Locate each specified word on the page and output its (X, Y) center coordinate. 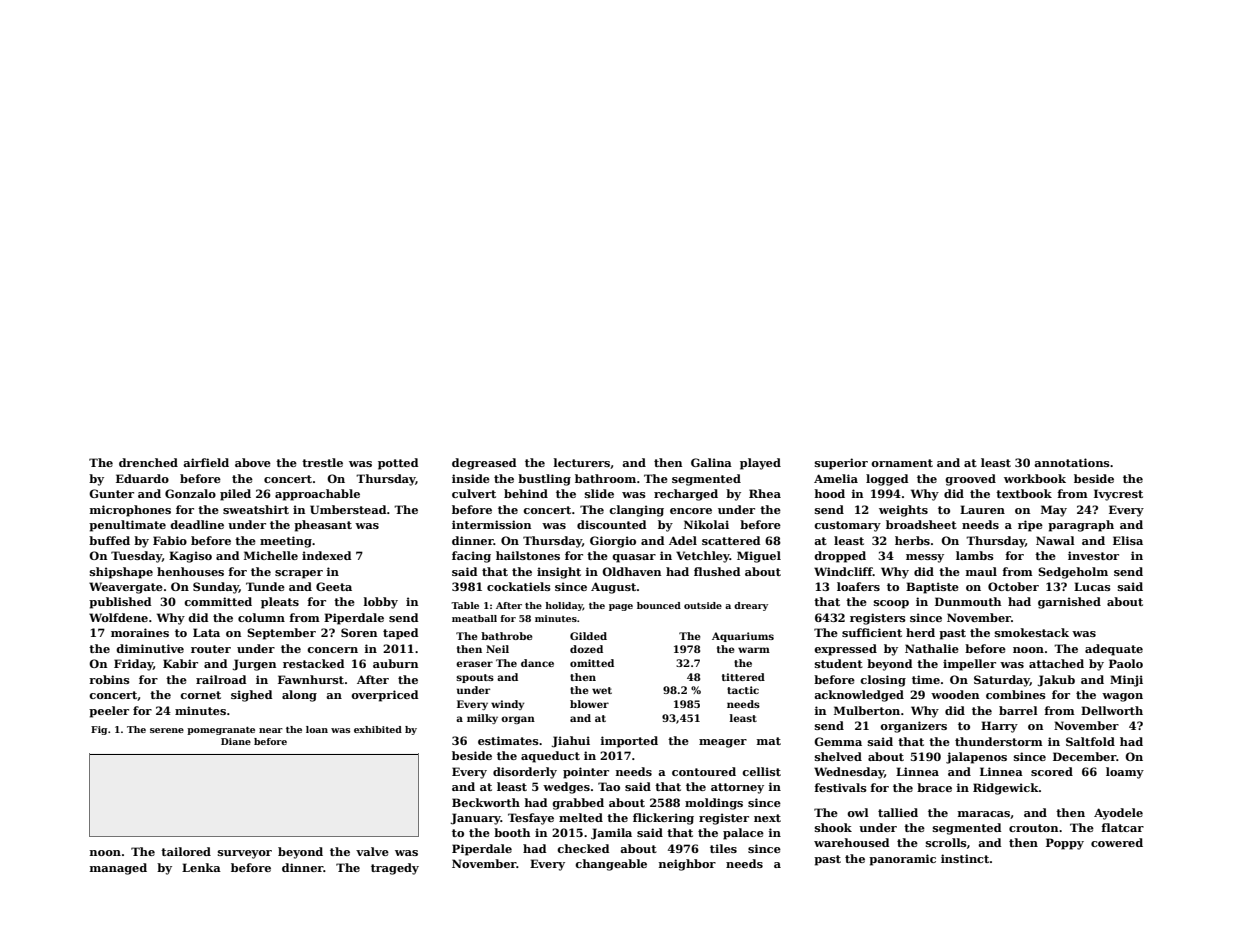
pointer (586, 773)
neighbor (687, 865)
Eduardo (142, 478)
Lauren (982, 509)
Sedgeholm (1073, 573)
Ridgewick (1006, 789)
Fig (99, 730)
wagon (1122, 697)
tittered (743, 677)
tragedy (395, 869)
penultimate (127, 526)
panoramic (902, 860)
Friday (133, 665)
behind (526, 493)
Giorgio (613, 542)
